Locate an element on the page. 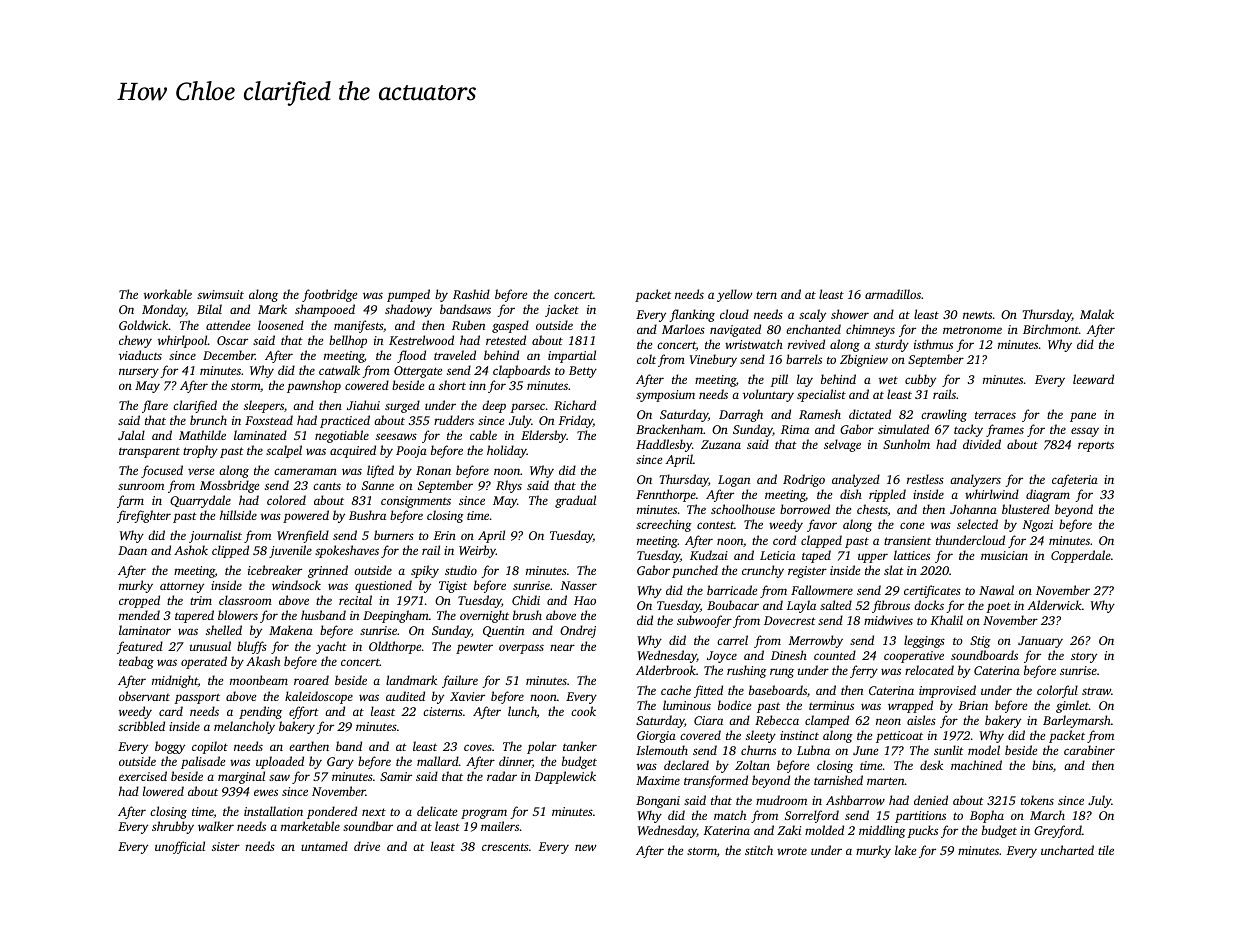 The height and width of the document is (952, 1233). colored is located at coordinates (286, 500).
